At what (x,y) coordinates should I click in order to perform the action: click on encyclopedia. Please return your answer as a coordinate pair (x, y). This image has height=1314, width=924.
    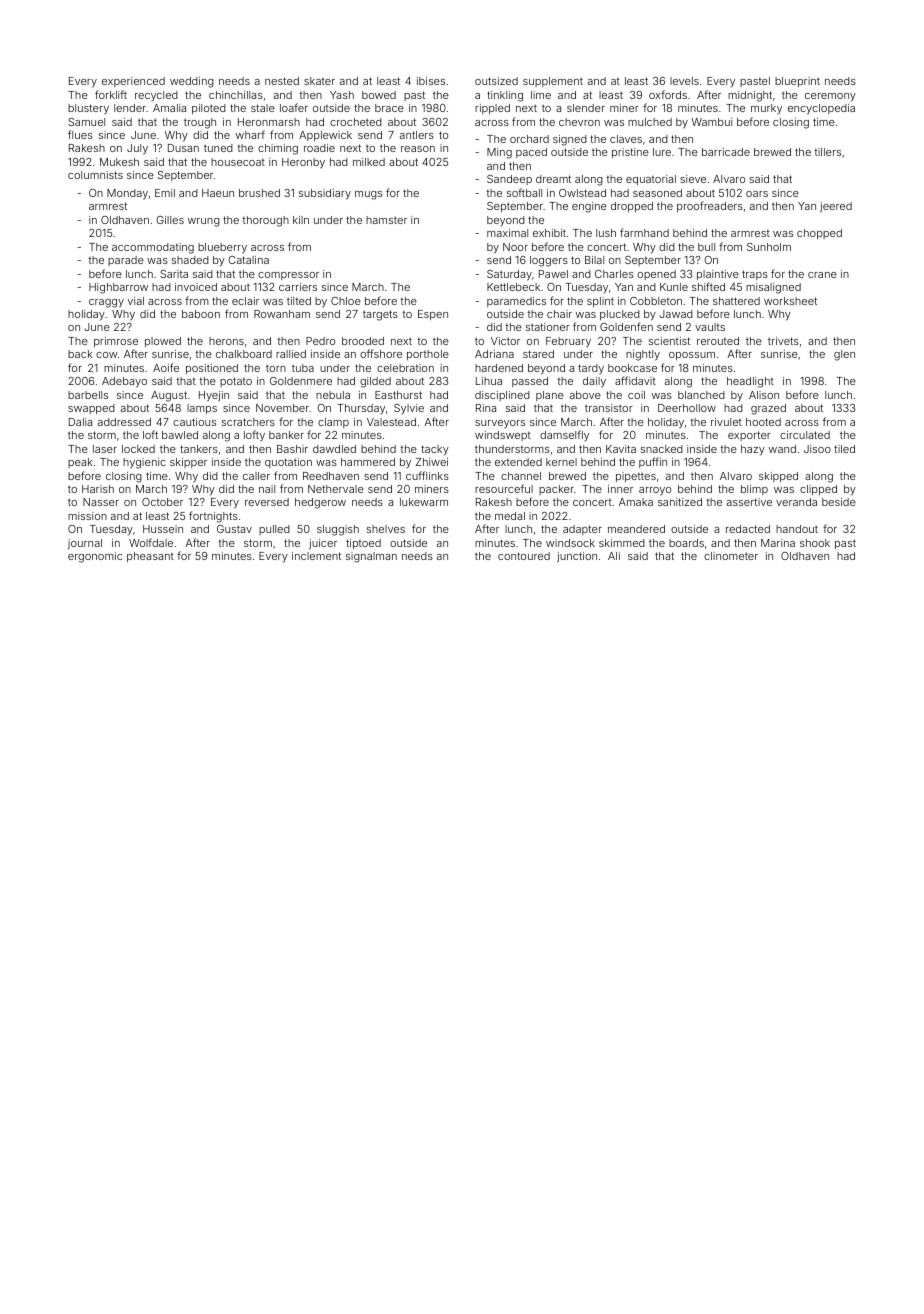
    Looking at the image, I should click on (821, 109).
